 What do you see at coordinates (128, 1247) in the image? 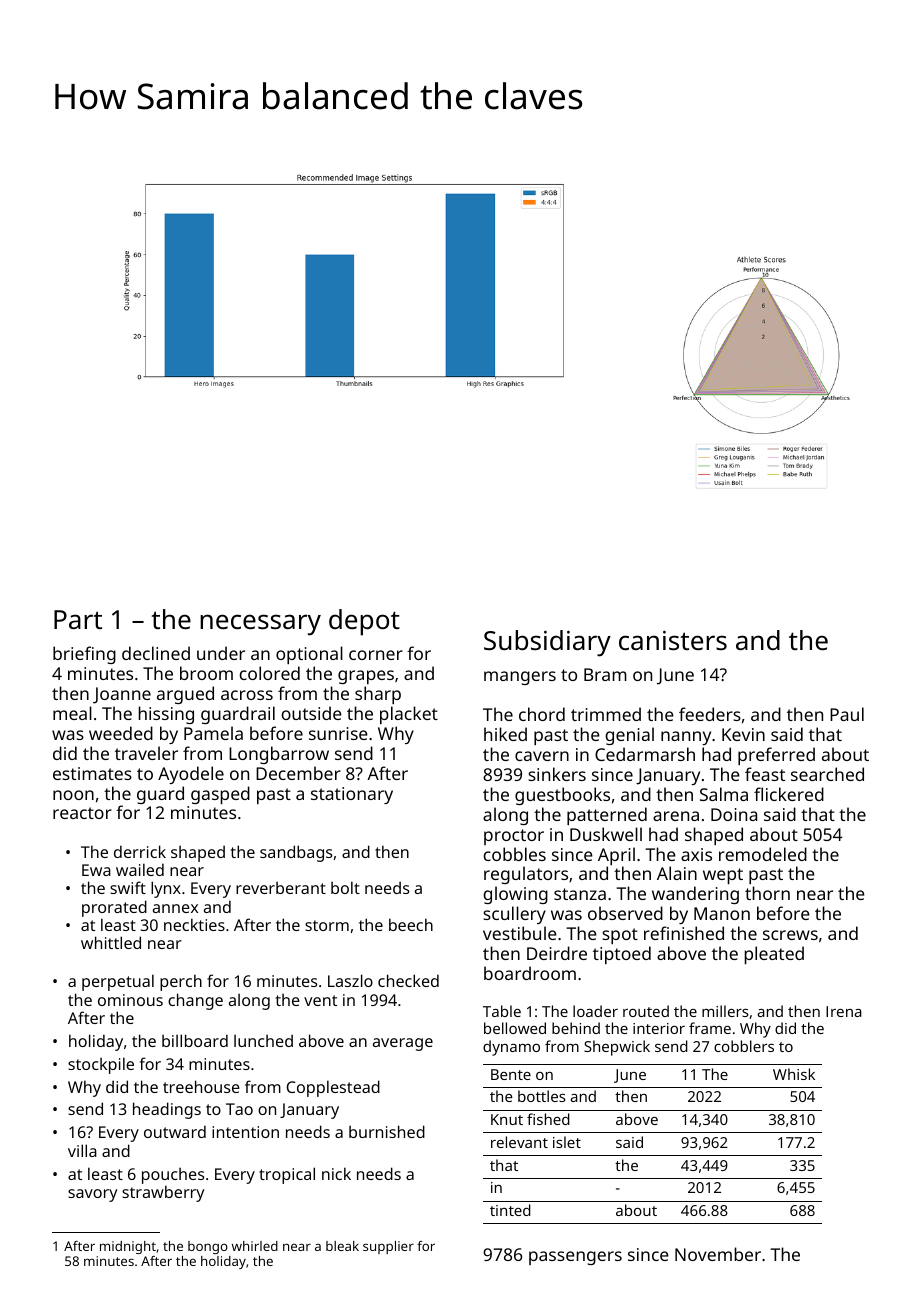
I see `midnight` at bounding box center [128, 1247].
